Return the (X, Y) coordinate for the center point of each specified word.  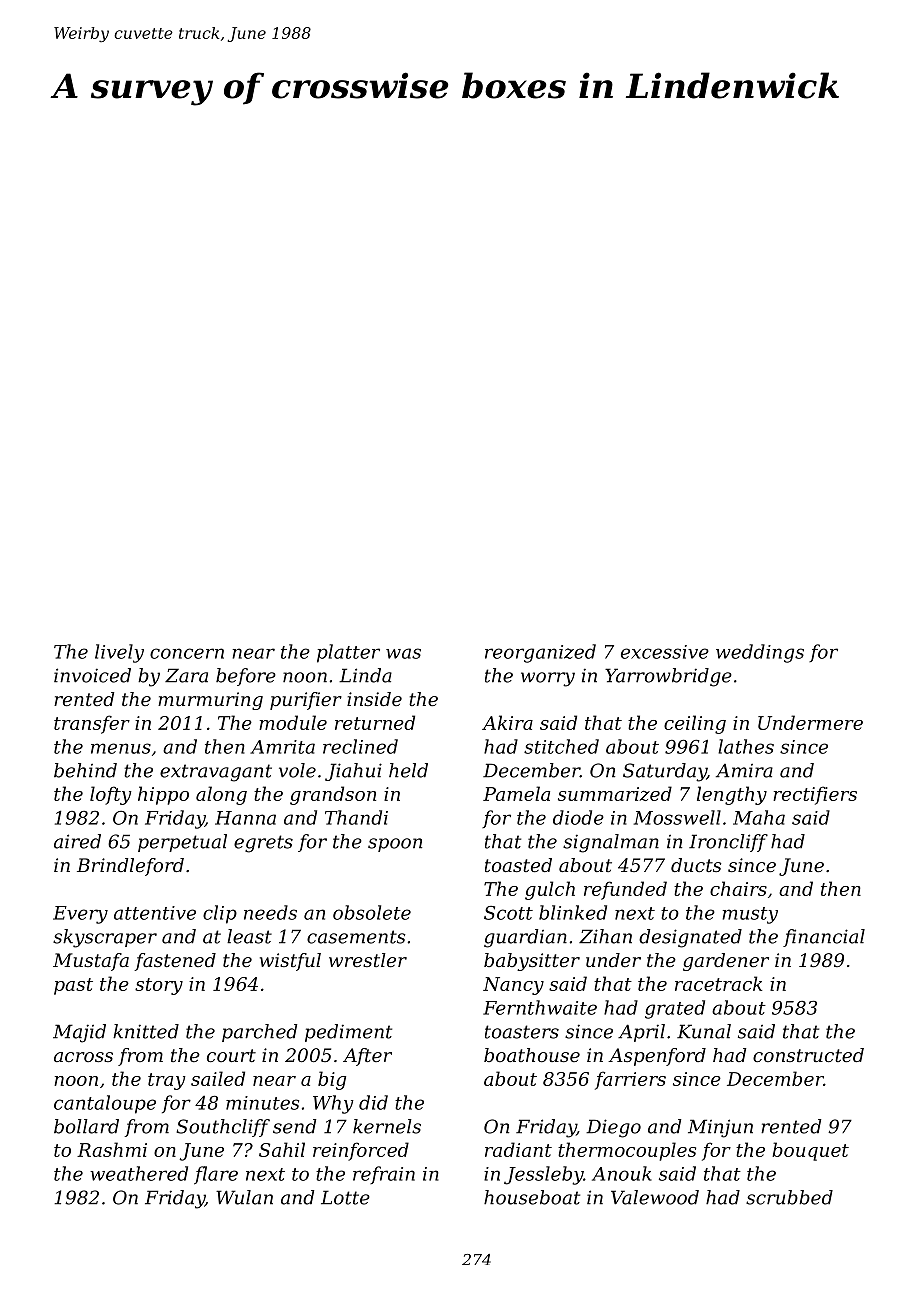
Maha (759, 817)
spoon (395, 845)
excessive (665, 652)
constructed (808, 1055)
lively (119, 653)
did (373, 1102)
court (231, 1055)
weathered (139, 1173)
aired (77, 841)
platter (348, 653)
